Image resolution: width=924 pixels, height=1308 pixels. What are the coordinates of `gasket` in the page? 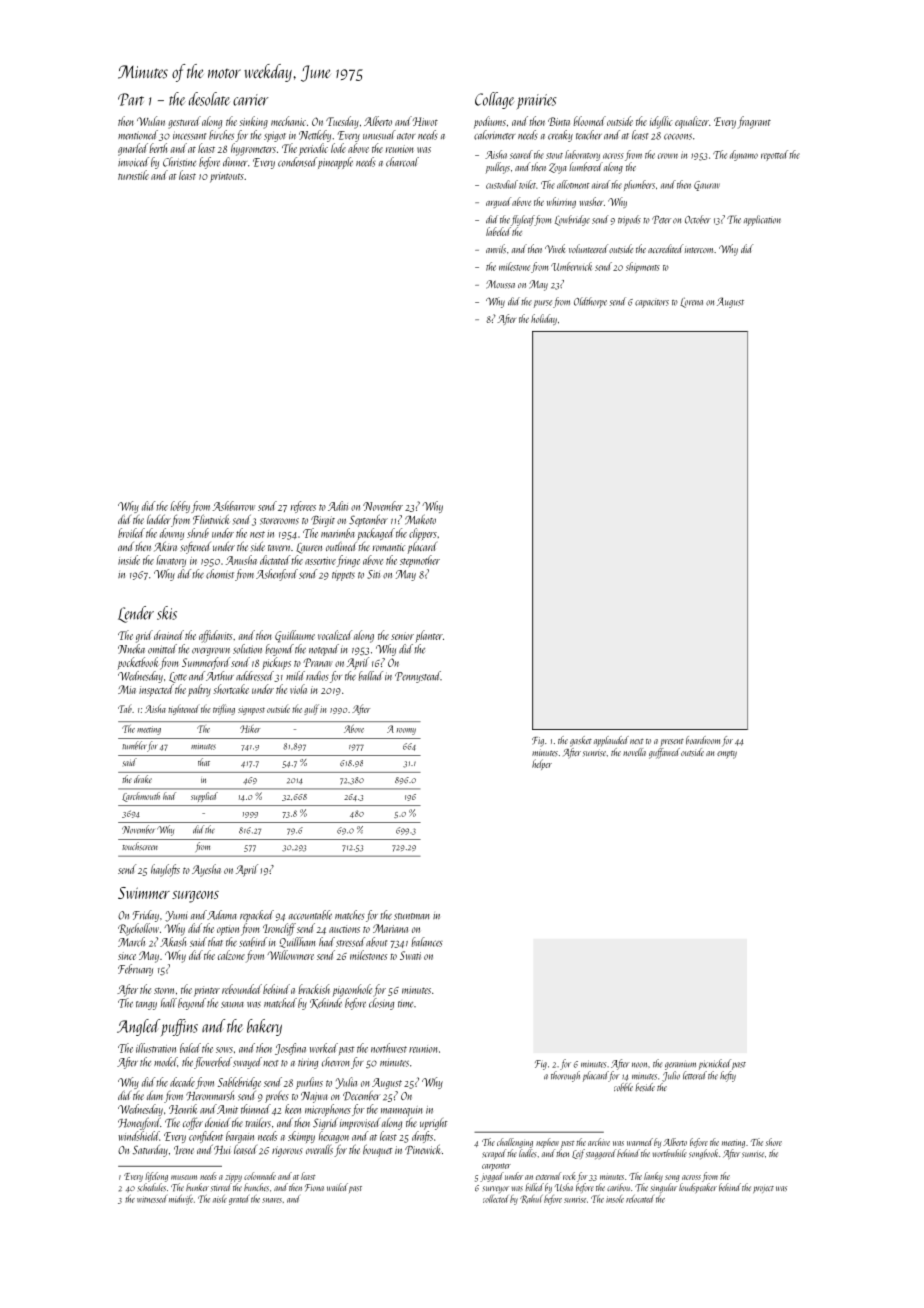 It's located at (581, 741).
